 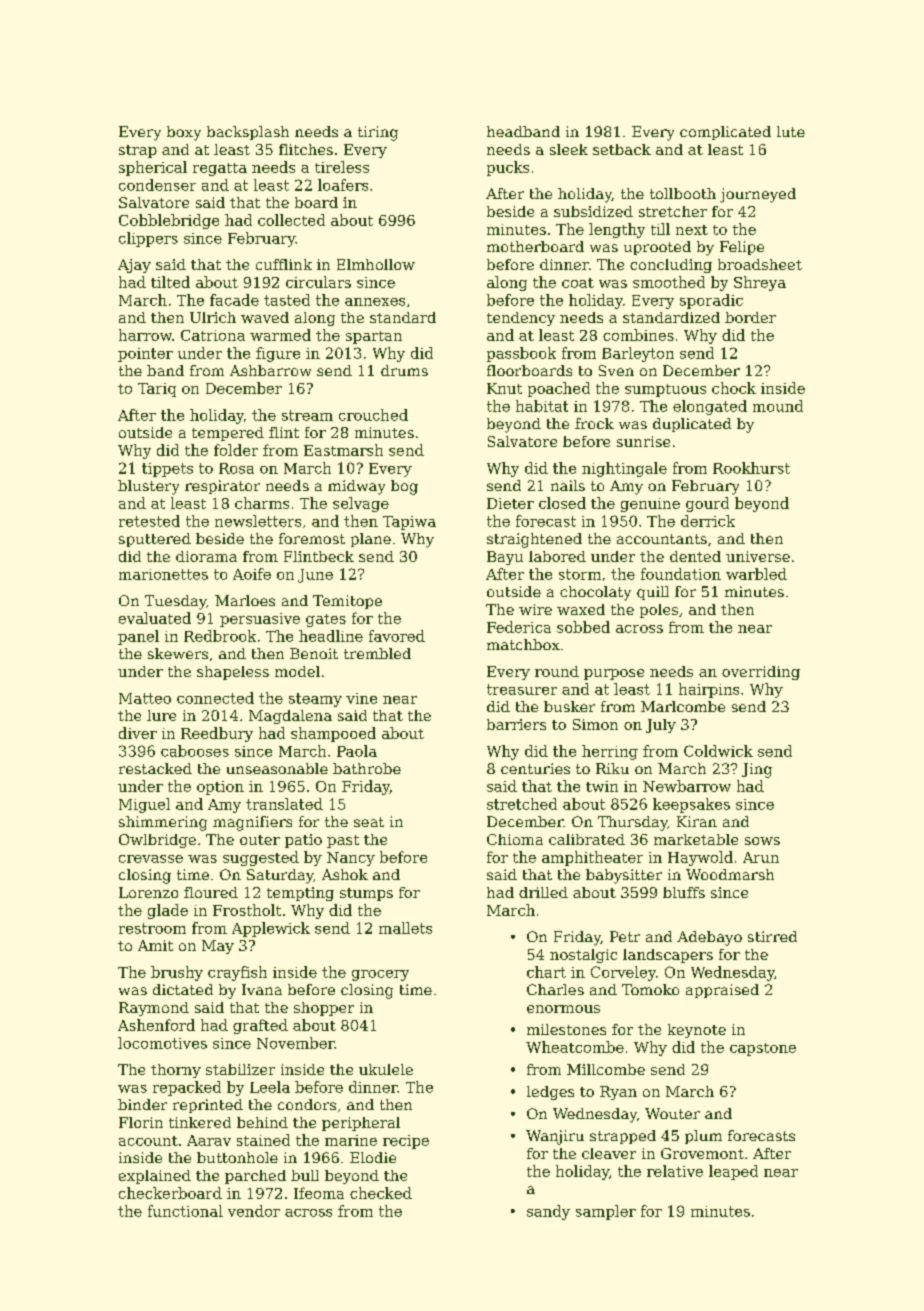 I want to click on sows, so click(x=762, y=841).
